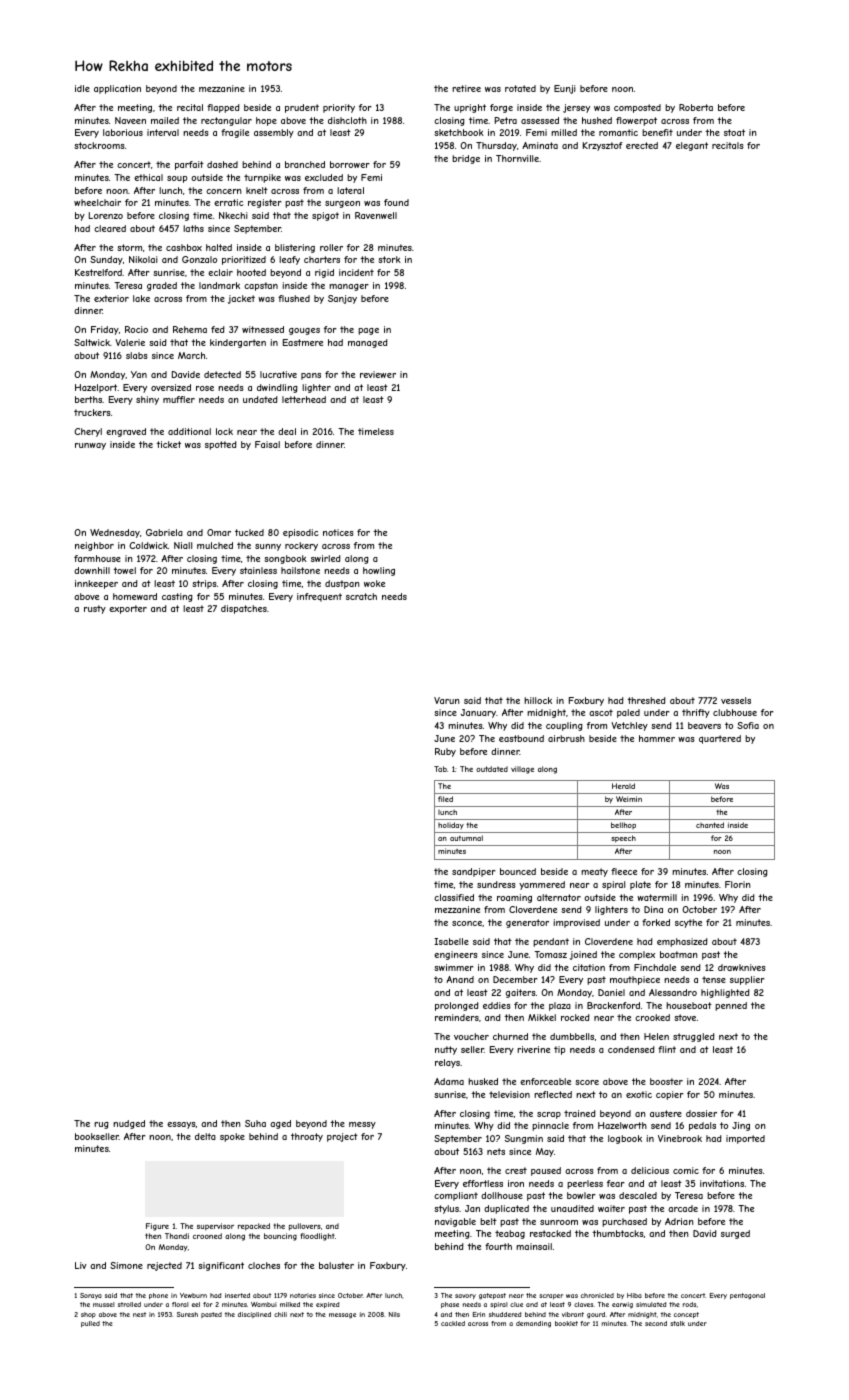 Image resolution: width=849 pixels, height=1400 pixels. I want to click on phase, so click(450, 1305).
